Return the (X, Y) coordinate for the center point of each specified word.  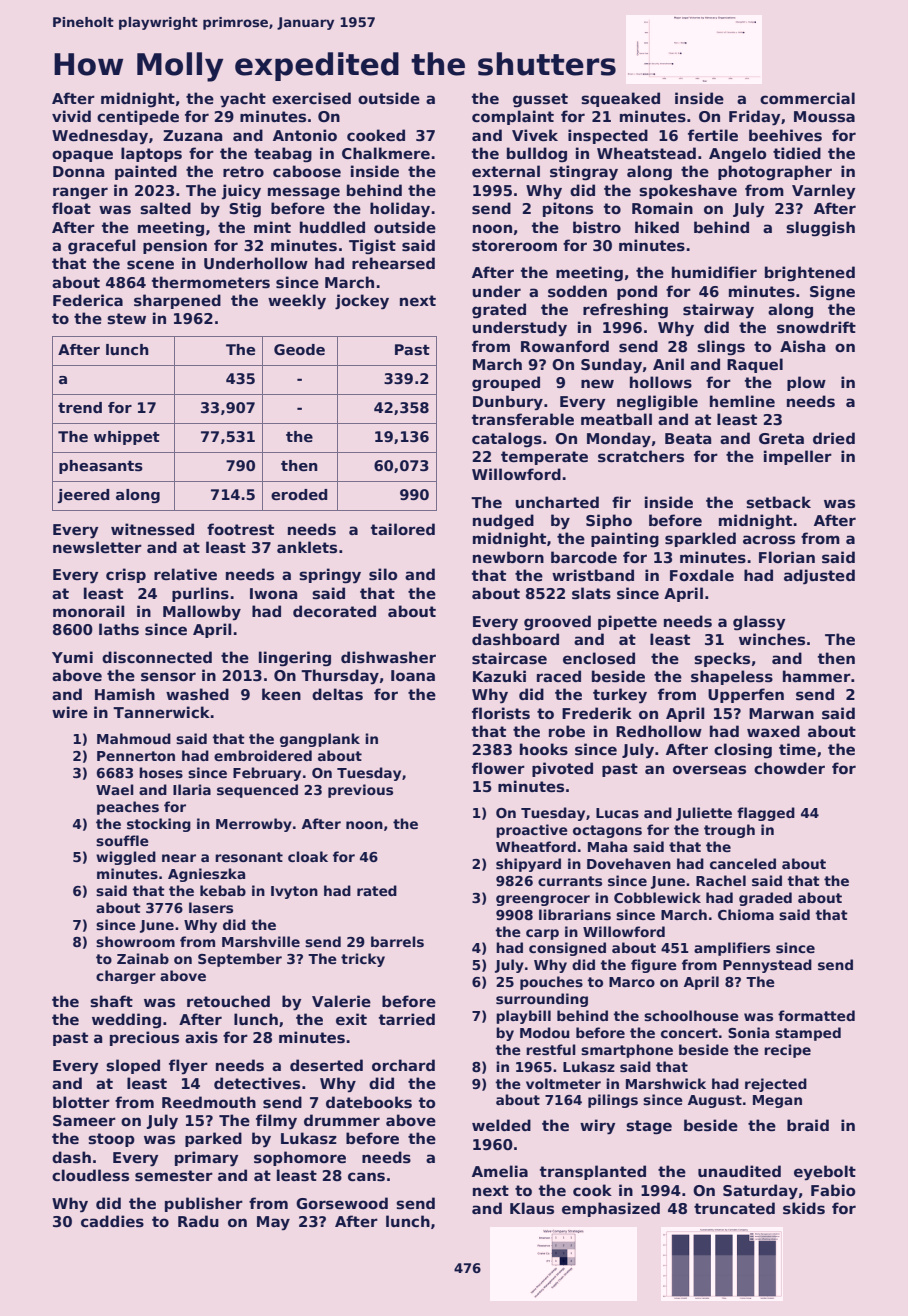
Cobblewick (657, 897)
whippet (127, 438)
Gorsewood (342, 1203)
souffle (122, 840)
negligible (657, 403)
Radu (198, 1221)
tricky (363, 960)
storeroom (514, 246)
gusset (540, 100)
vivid (71, 116)
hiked (657, 227)
